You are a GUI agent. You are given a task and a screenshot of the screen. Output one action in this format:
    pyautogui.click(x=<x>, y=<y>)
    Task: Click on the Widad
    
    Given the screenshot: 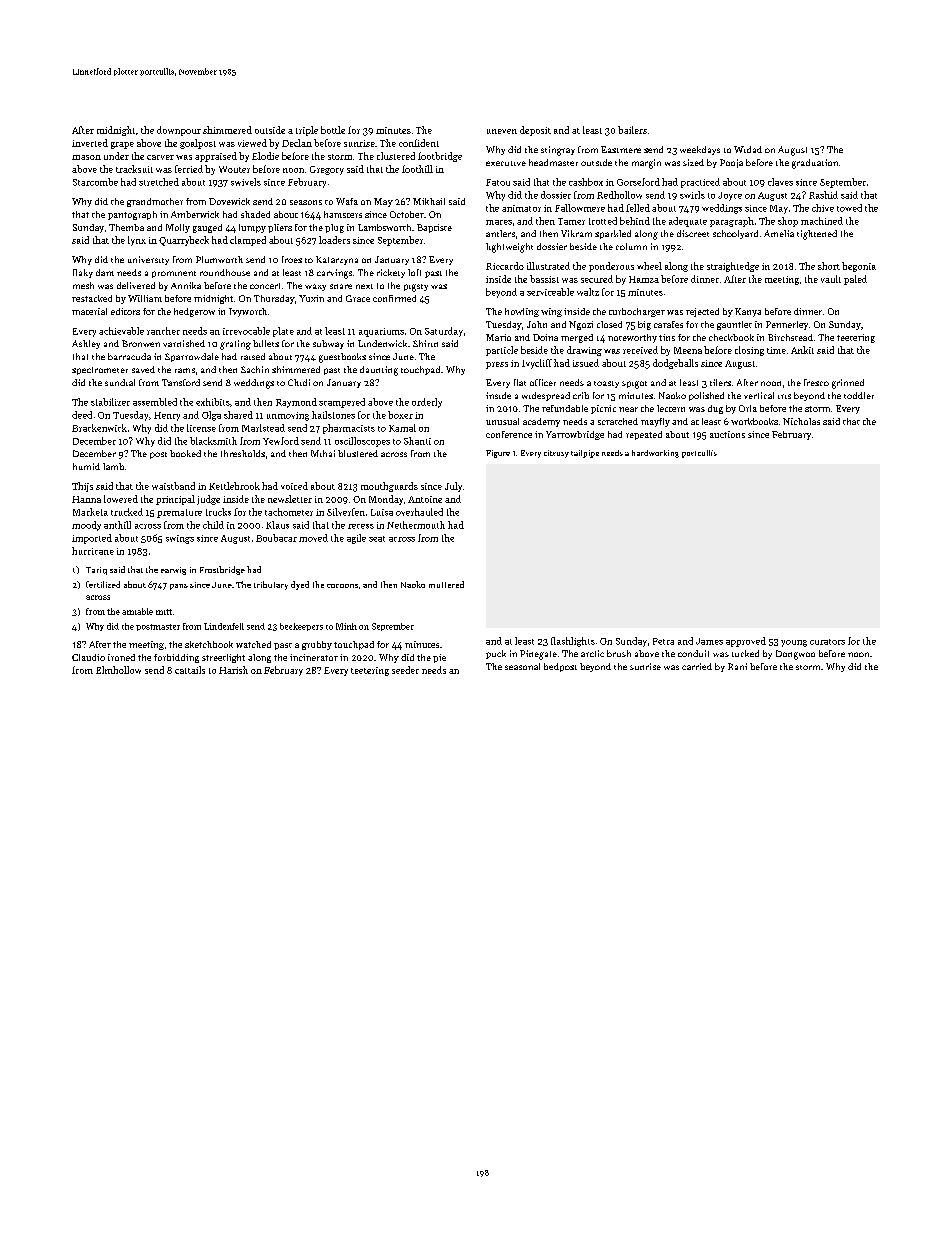 What is the action you would take?
    pyautogui.click(x=748, y=149)
